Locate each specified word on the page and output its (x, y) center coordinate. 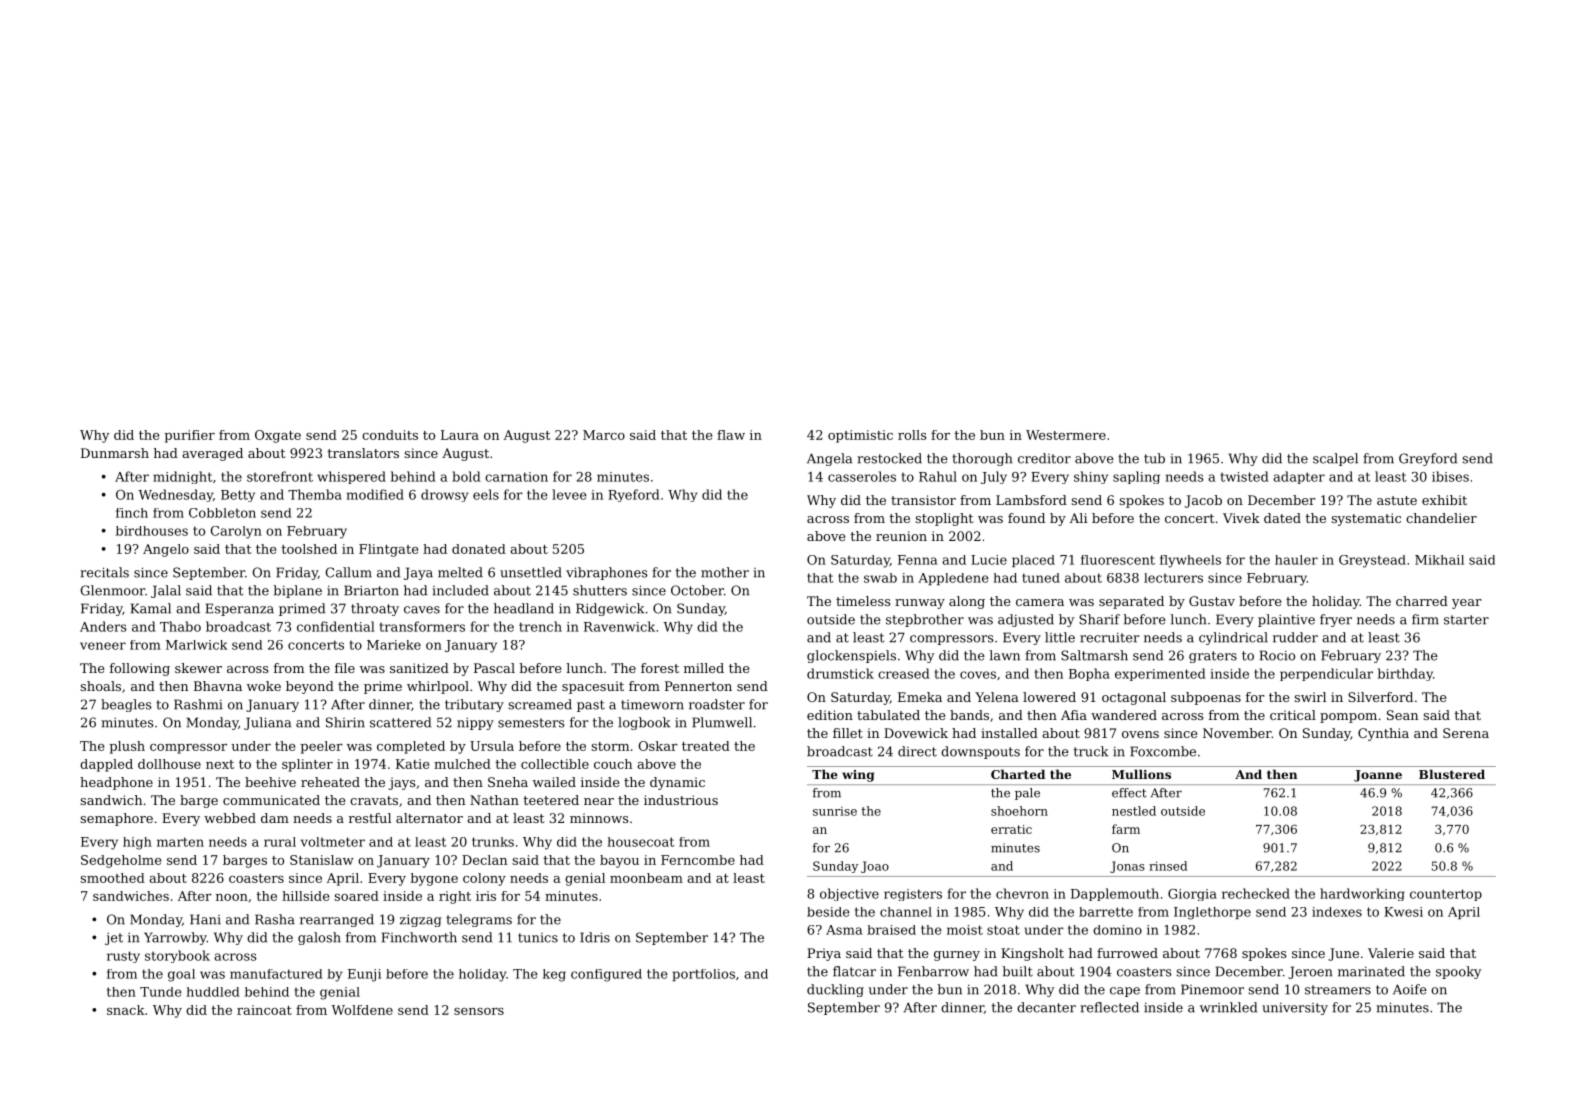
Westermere (1066, 435)
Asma (844, 930)
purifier (190, 436)
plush (127, 747)
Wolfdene (362, 1010)
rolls (912, 435)
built (1017, 971)
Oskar (658, 746)
